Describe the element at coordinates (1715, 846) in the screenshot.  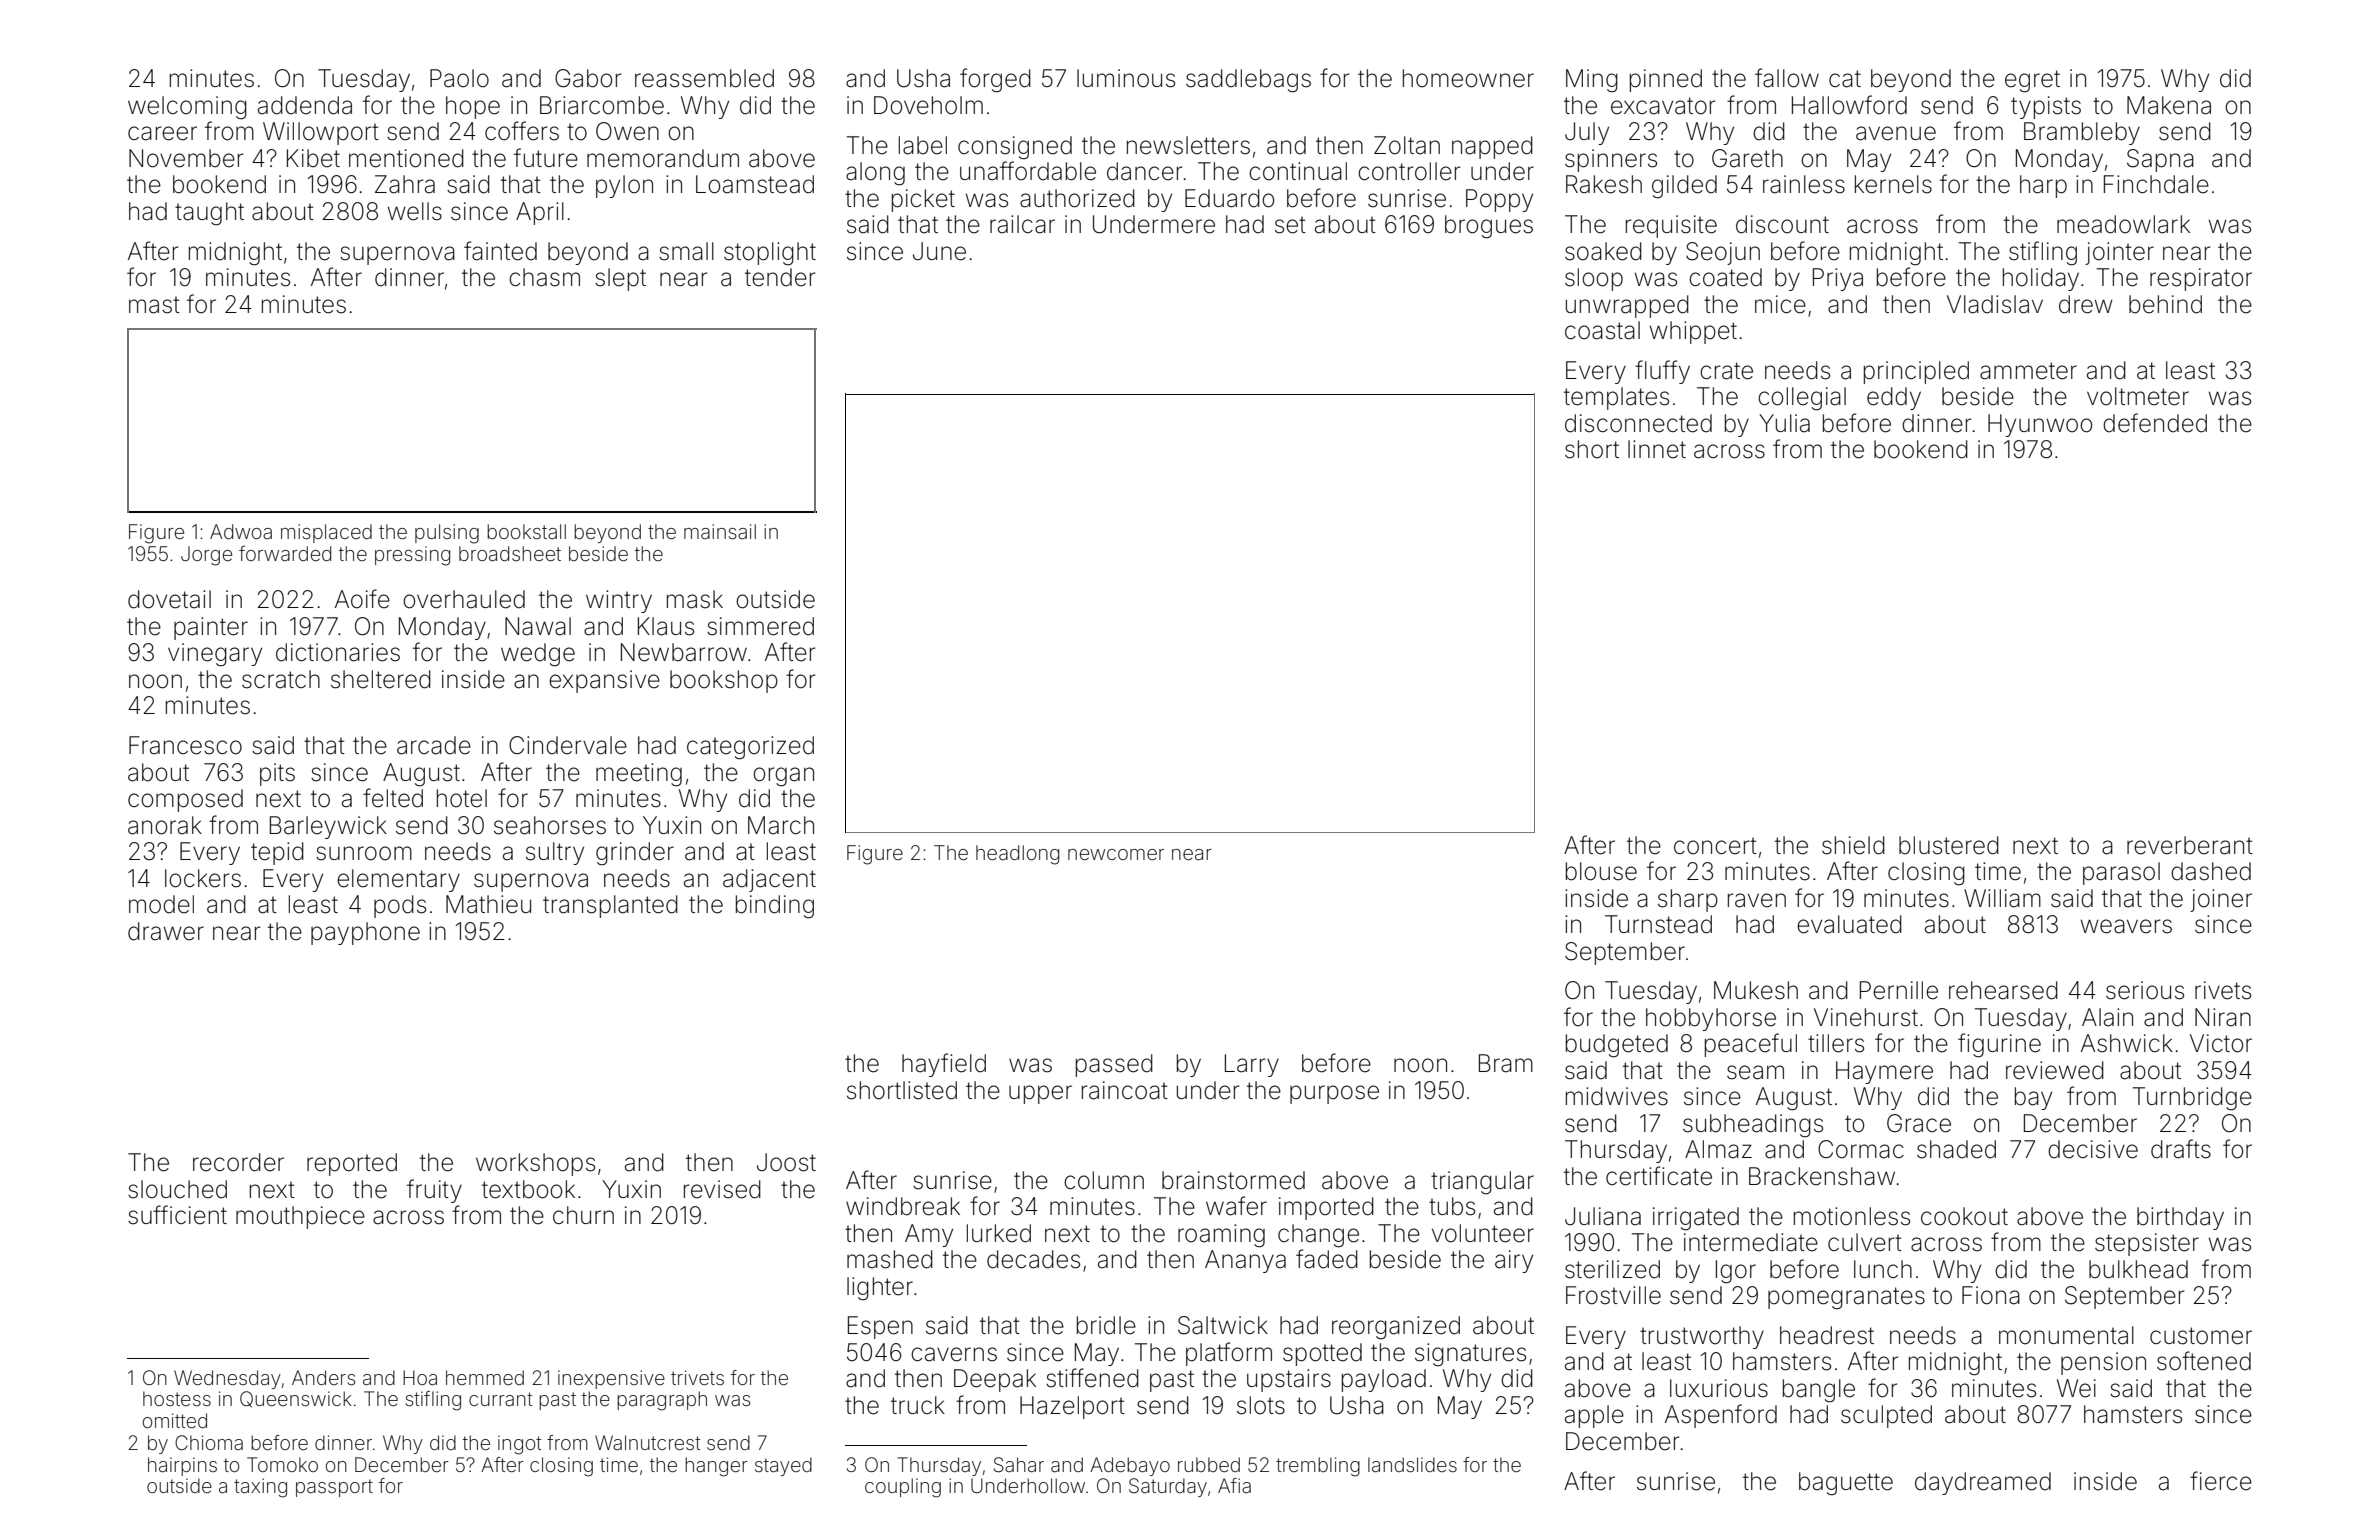
I see `concert` at that location.
